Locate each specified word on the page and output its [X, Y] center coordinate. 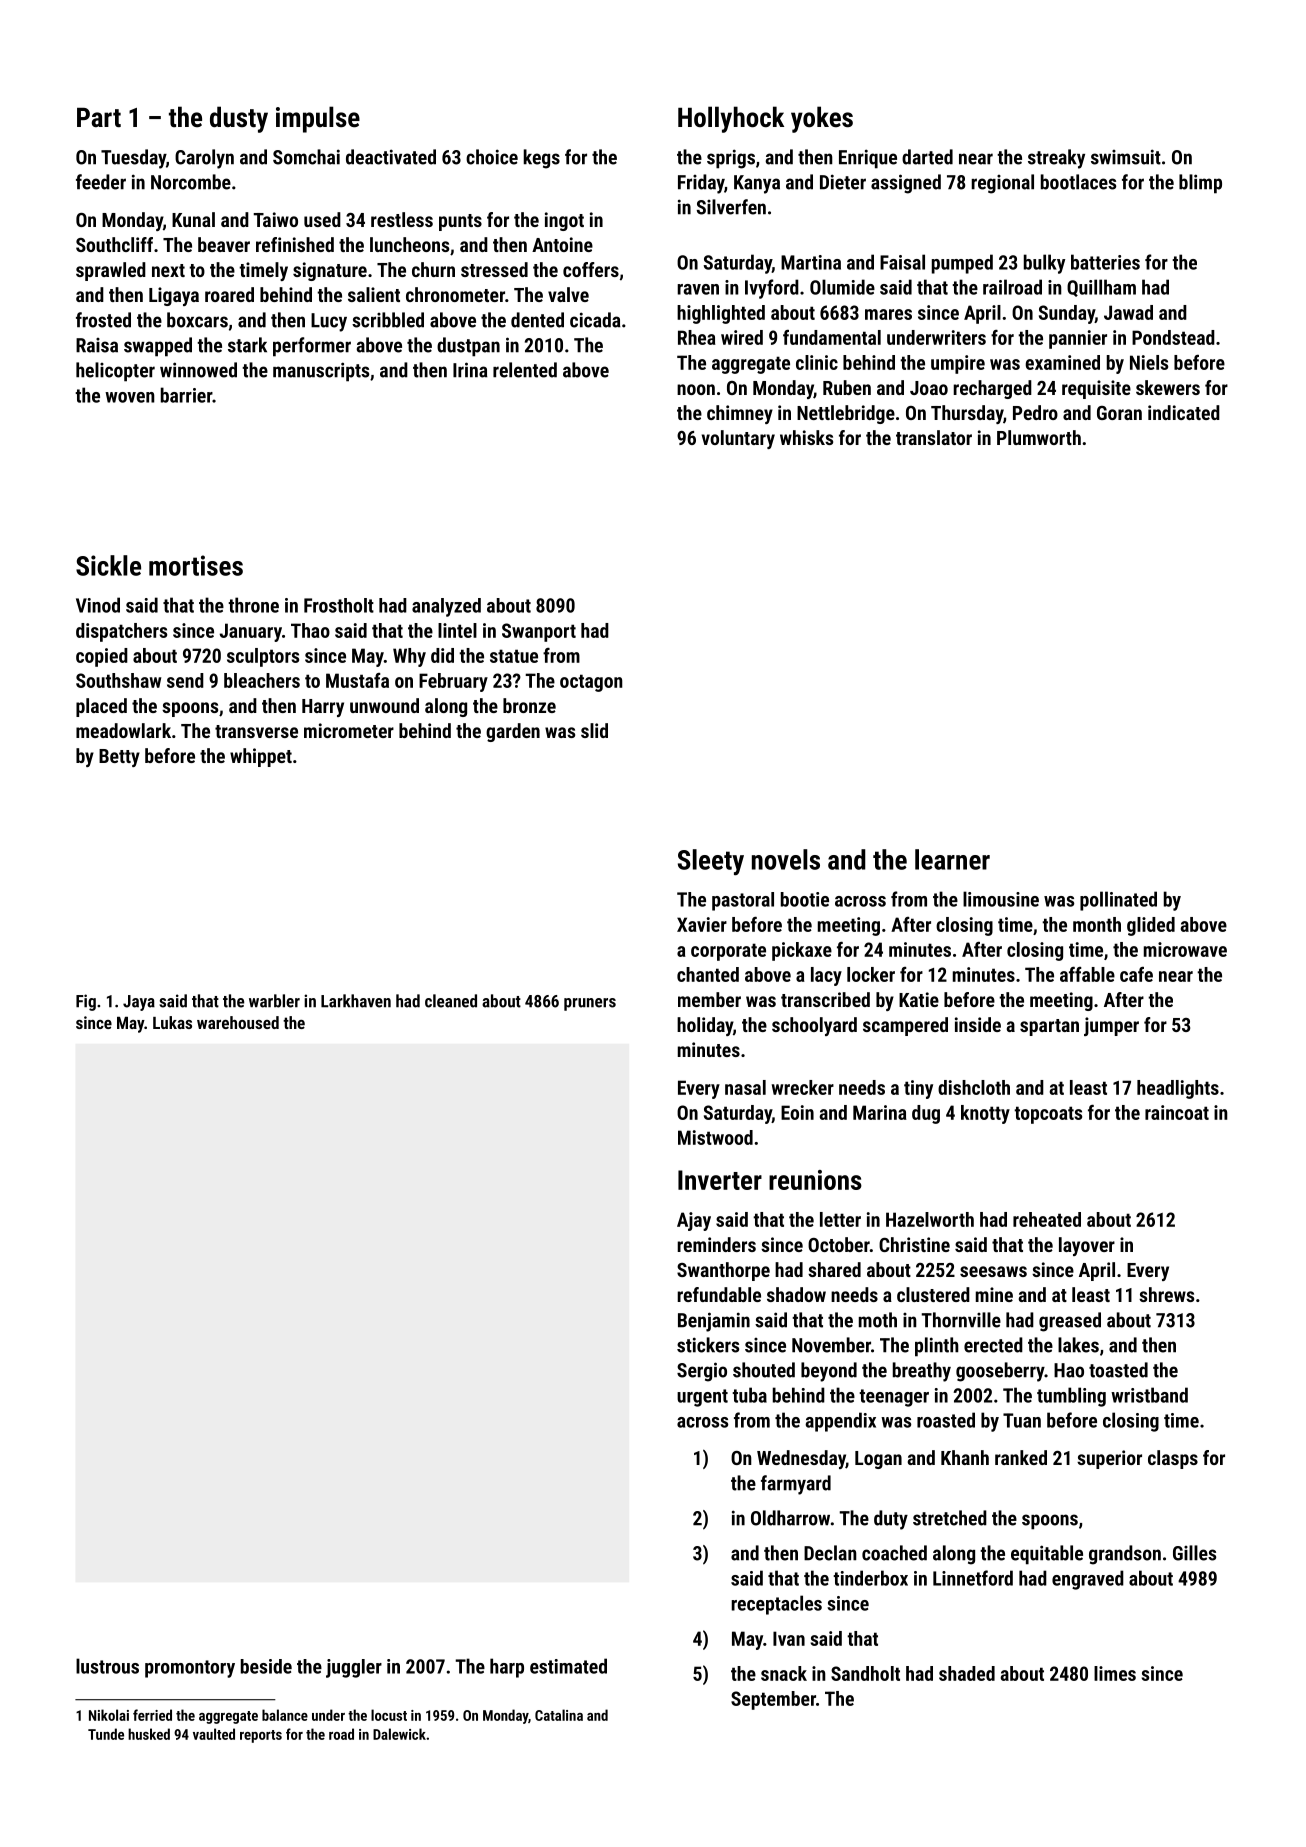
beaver [224, 244]
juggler [354, 1668]
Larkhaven [356, 1001]
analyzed [446, 607]
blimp [1200, 184]
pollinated [1118, 901]
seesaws [993, 1271]
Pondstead [1173, 337]
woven [130, 397]
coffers [591, 269]
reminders [716, 1244]
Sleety [711, 862]
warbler [274, 1001]
